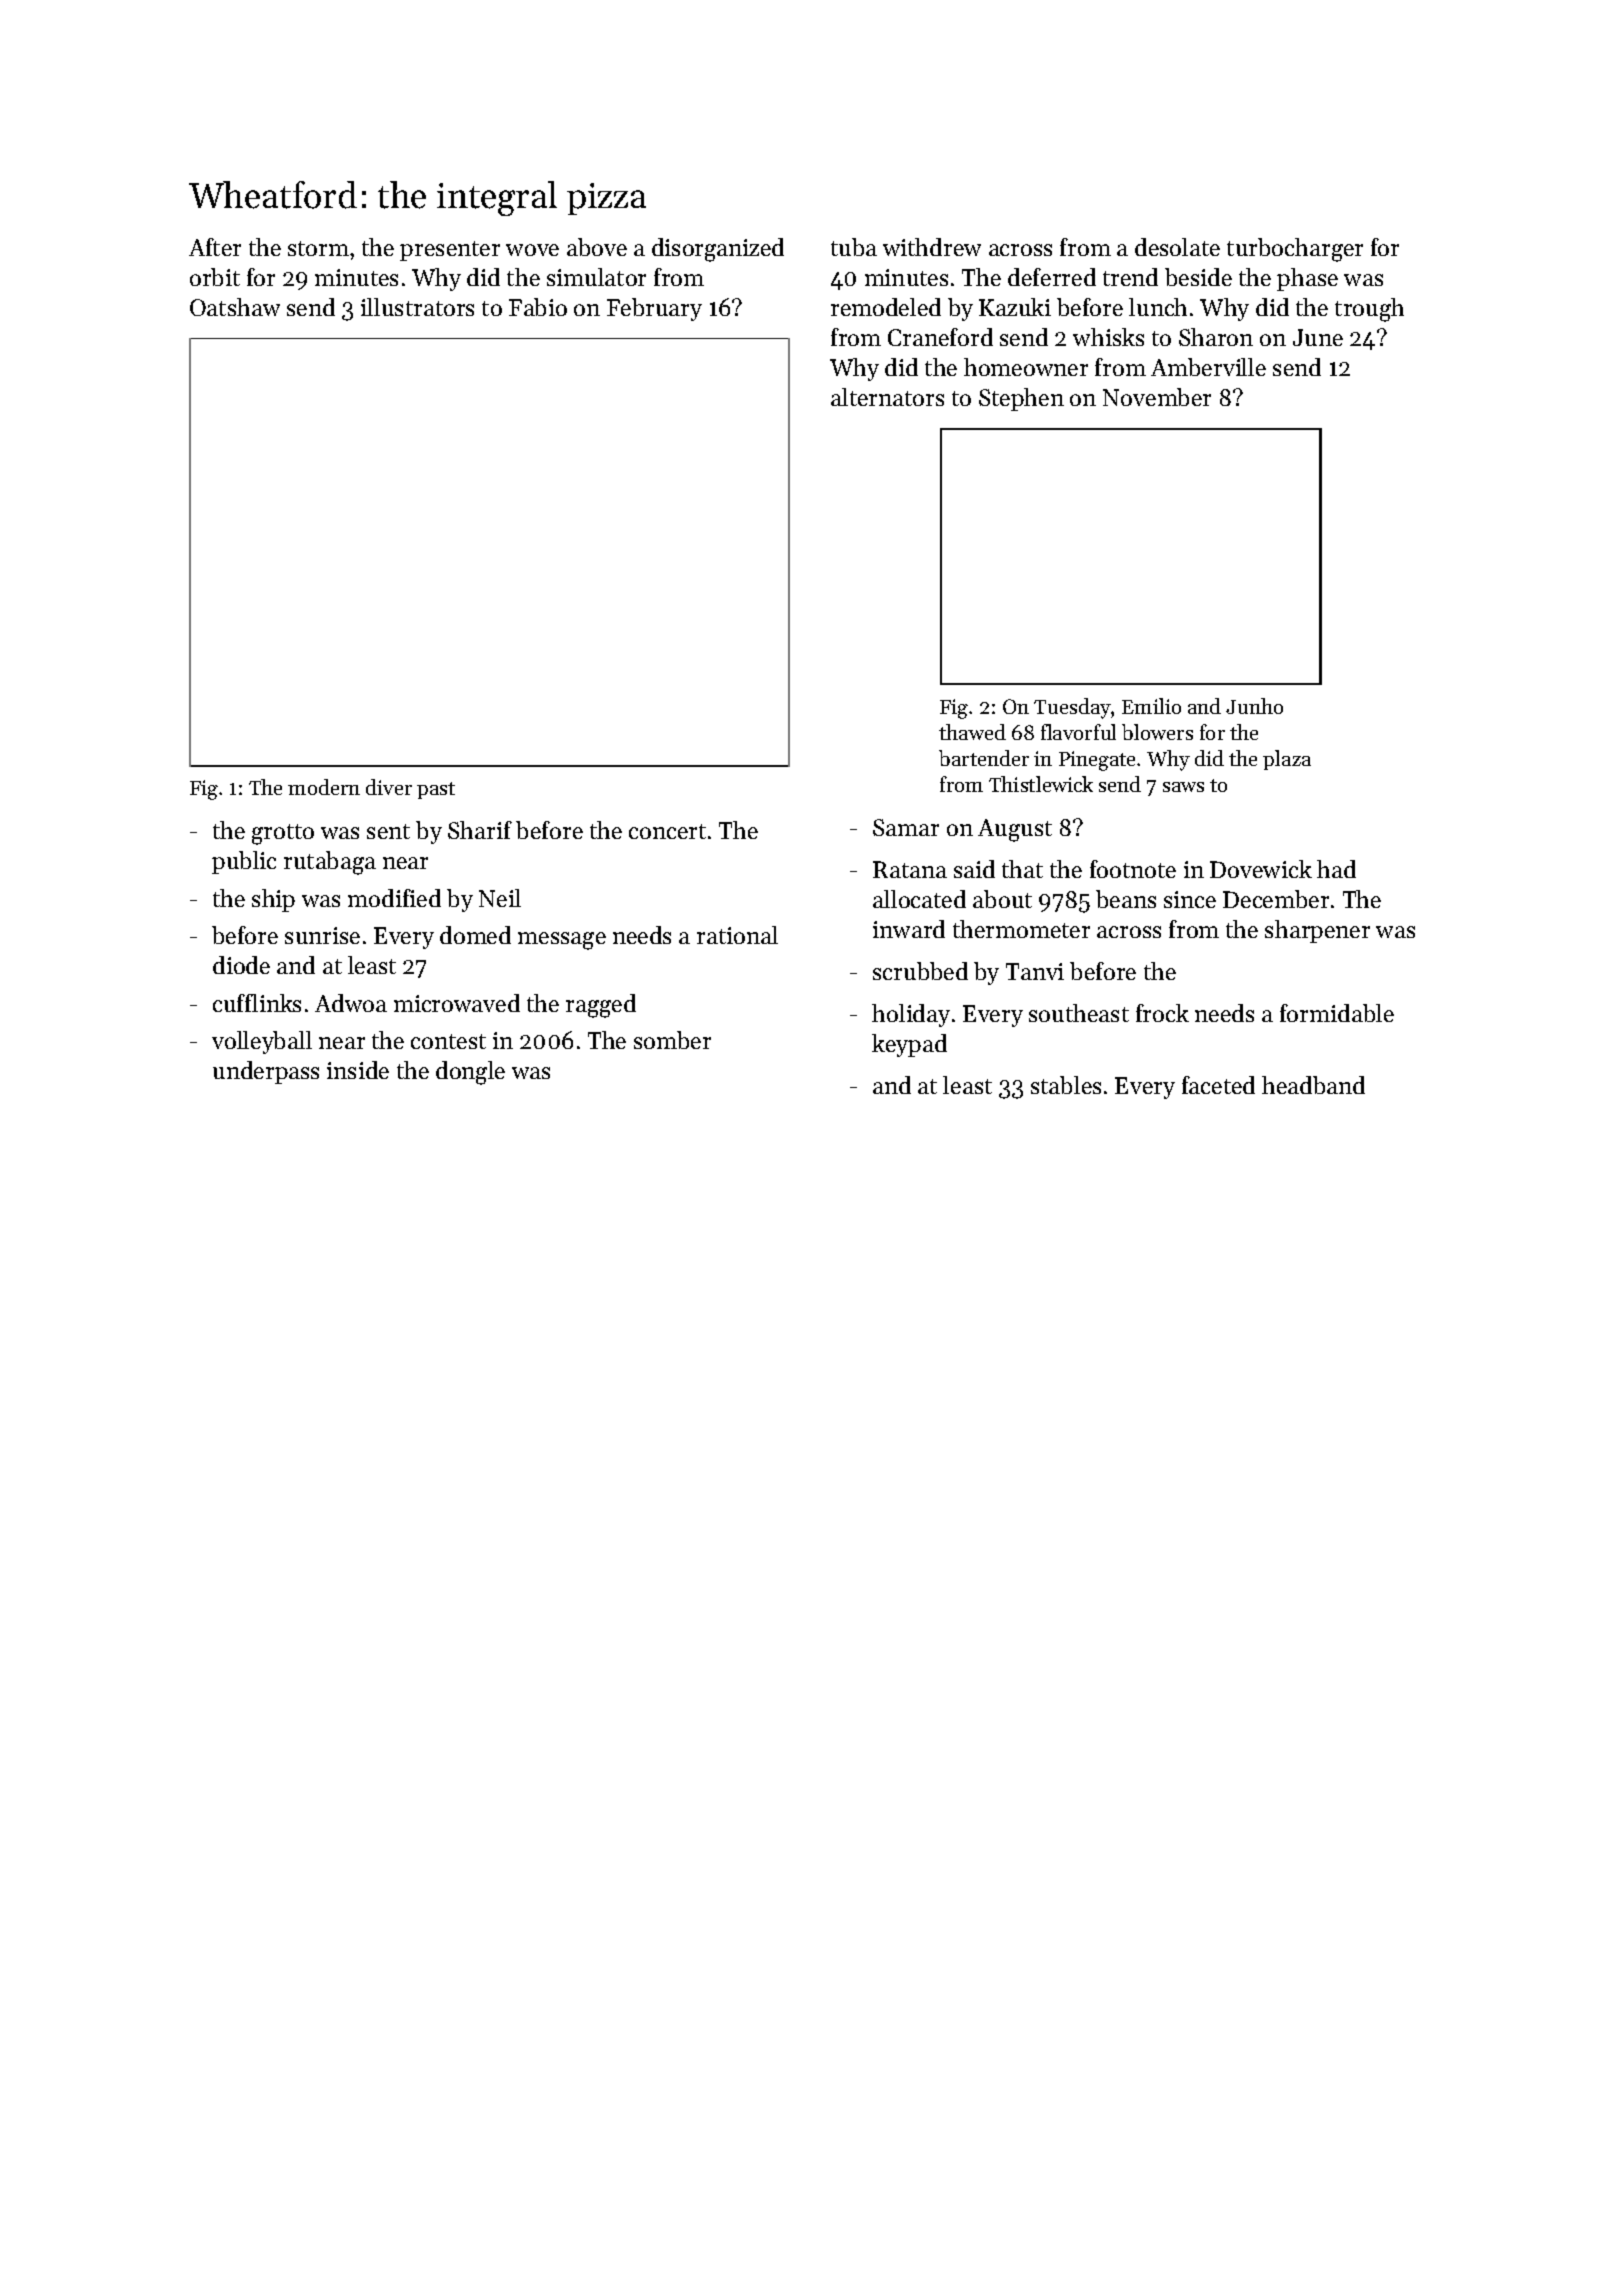 Image resolution: width=1620 pixels, height=2292 pixels. I want to click on dongle, so click(470, 1073).
